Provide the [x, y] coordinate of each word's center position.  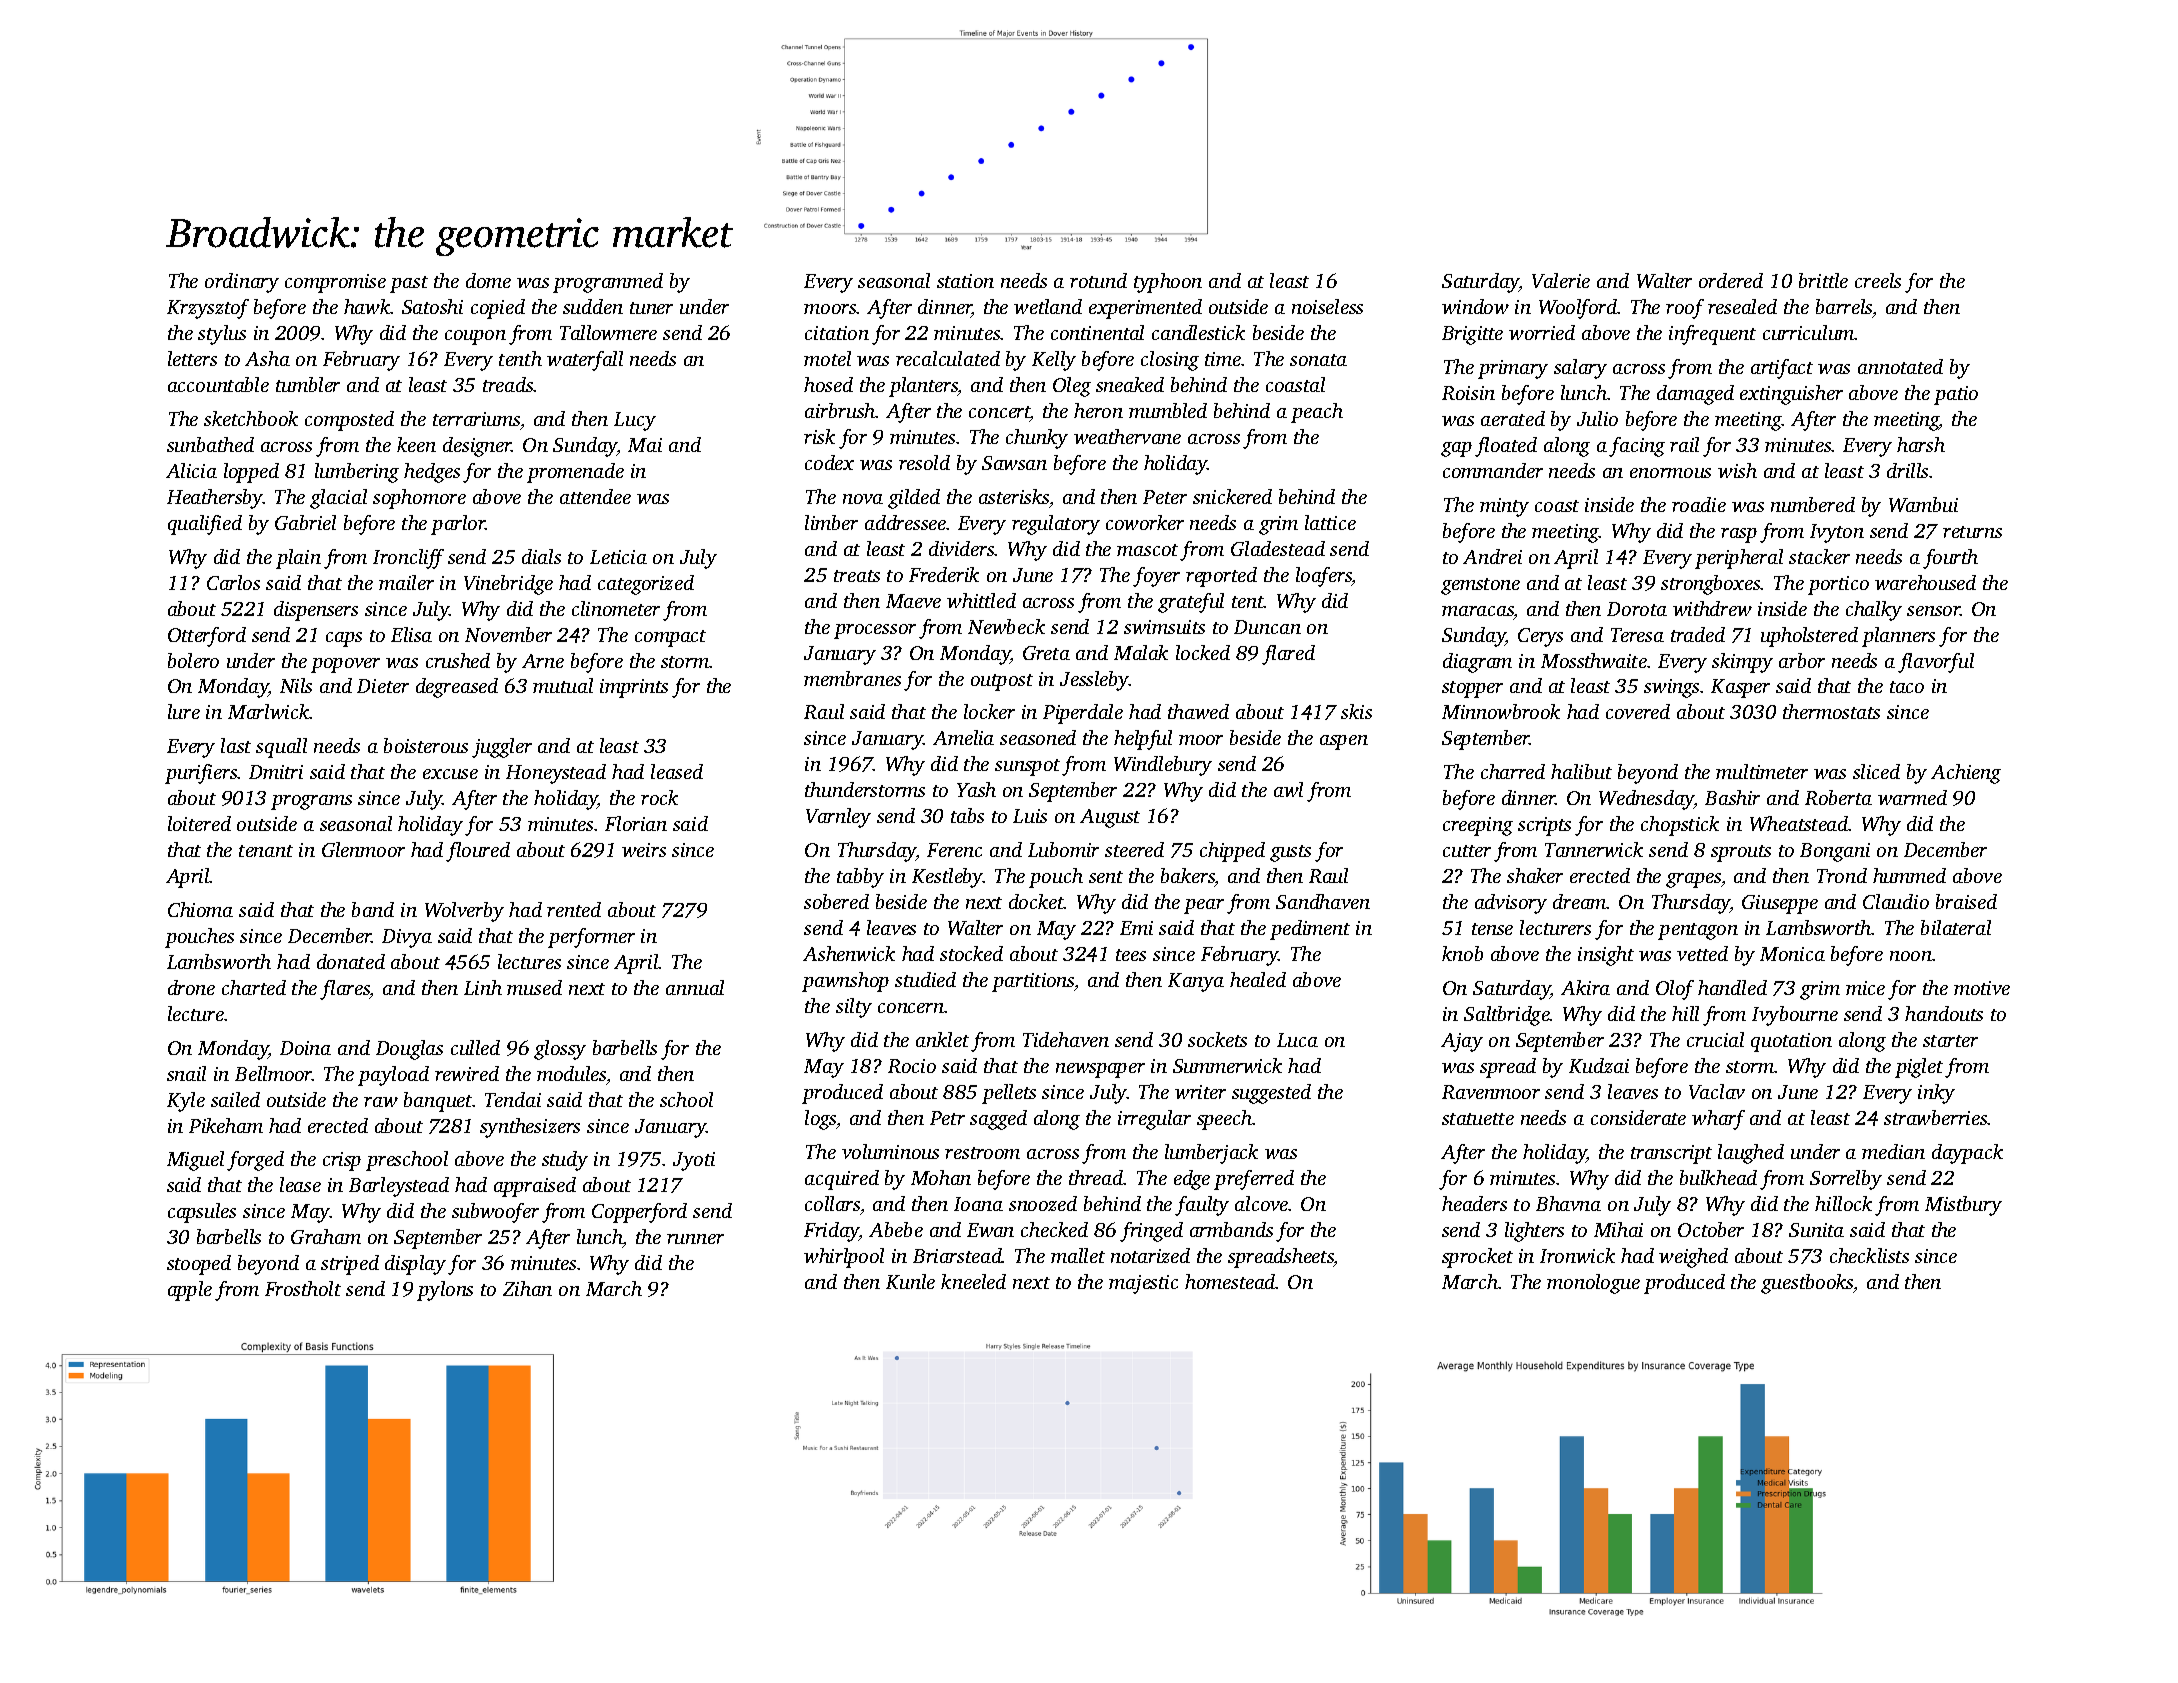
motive [1982, 988]
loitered [199, 823]
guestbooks [1807, 1284]
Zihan [527, 1288]
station [965, 281]
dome [488, 280]
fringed [1151, 1232]
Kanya [1196, 982]
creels [1878, 280]
